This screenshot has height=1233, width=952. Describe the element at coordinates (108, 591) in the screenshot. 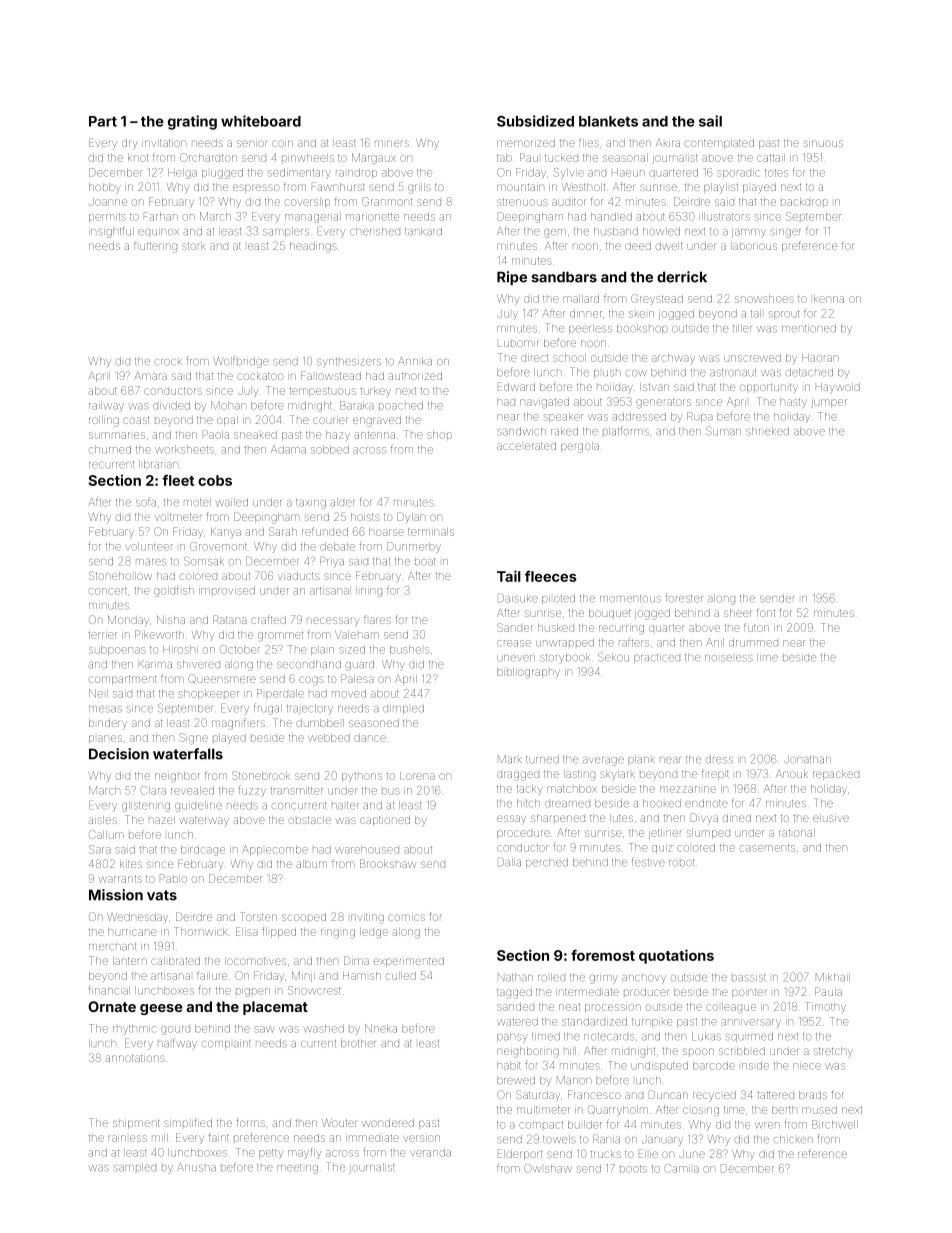

I see `concert` at that location.
